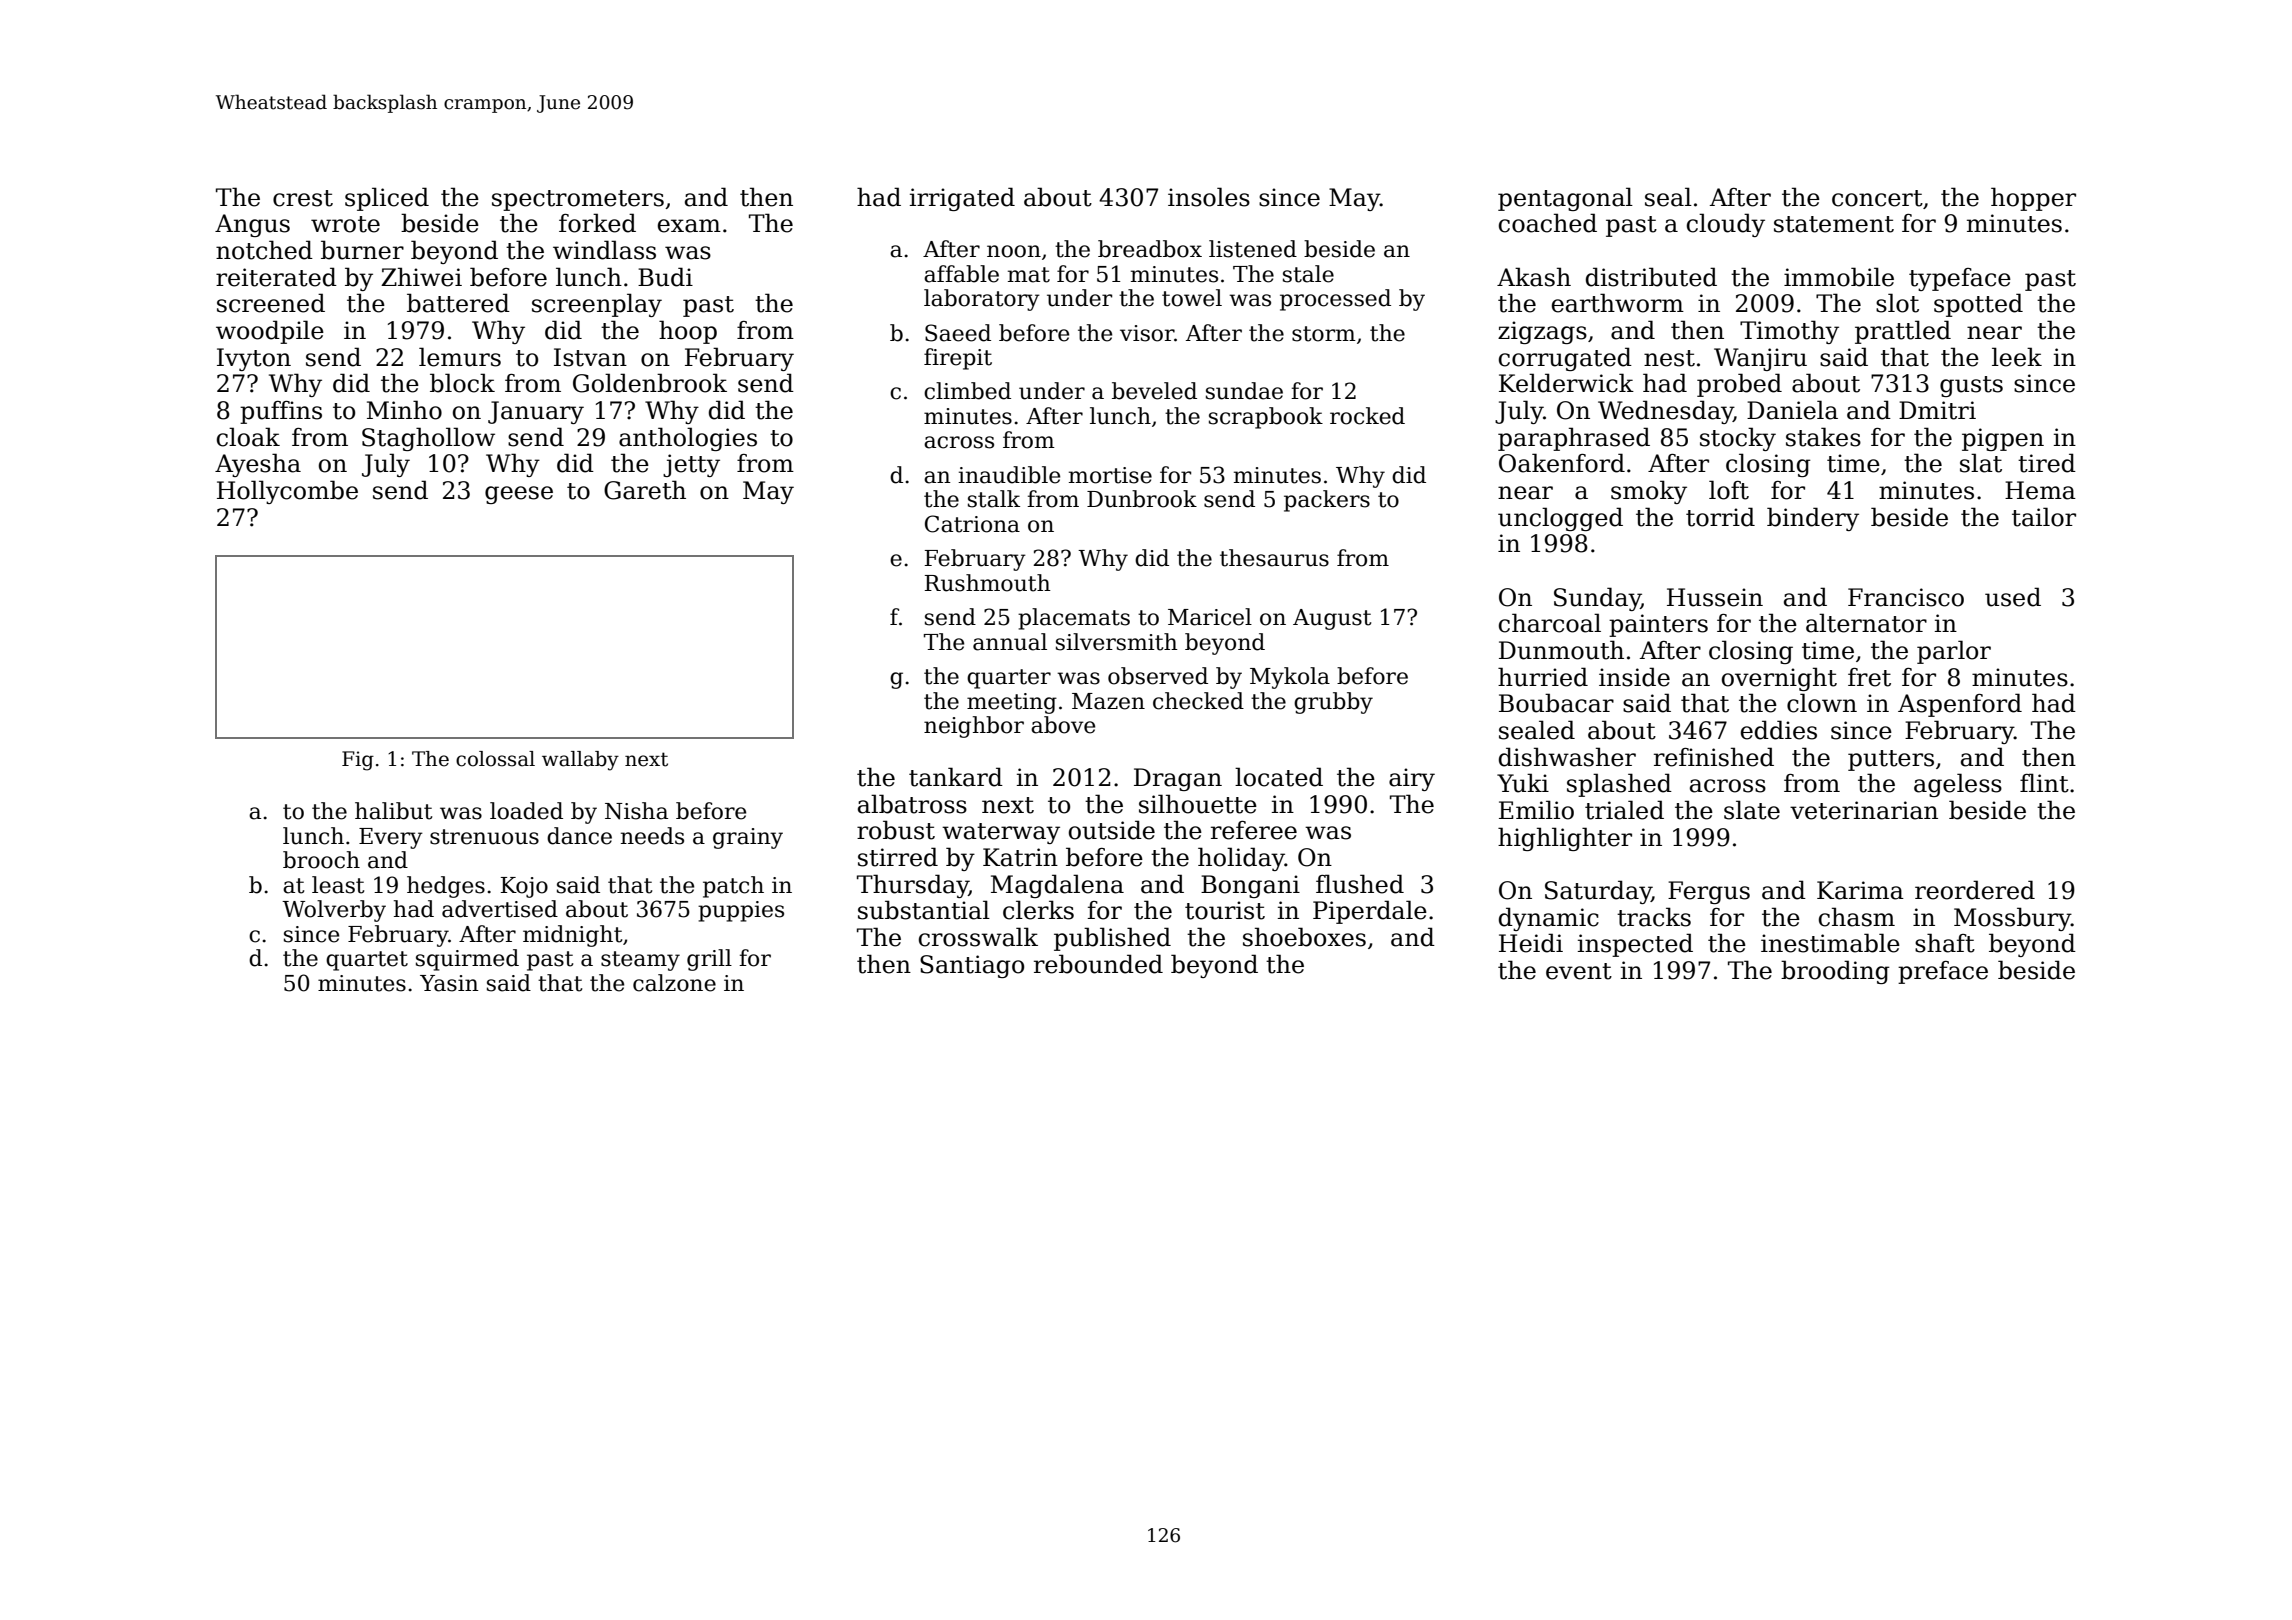 This screenshot has height=1620, width=2292. I want to click on cloak, so click(248, 437).
